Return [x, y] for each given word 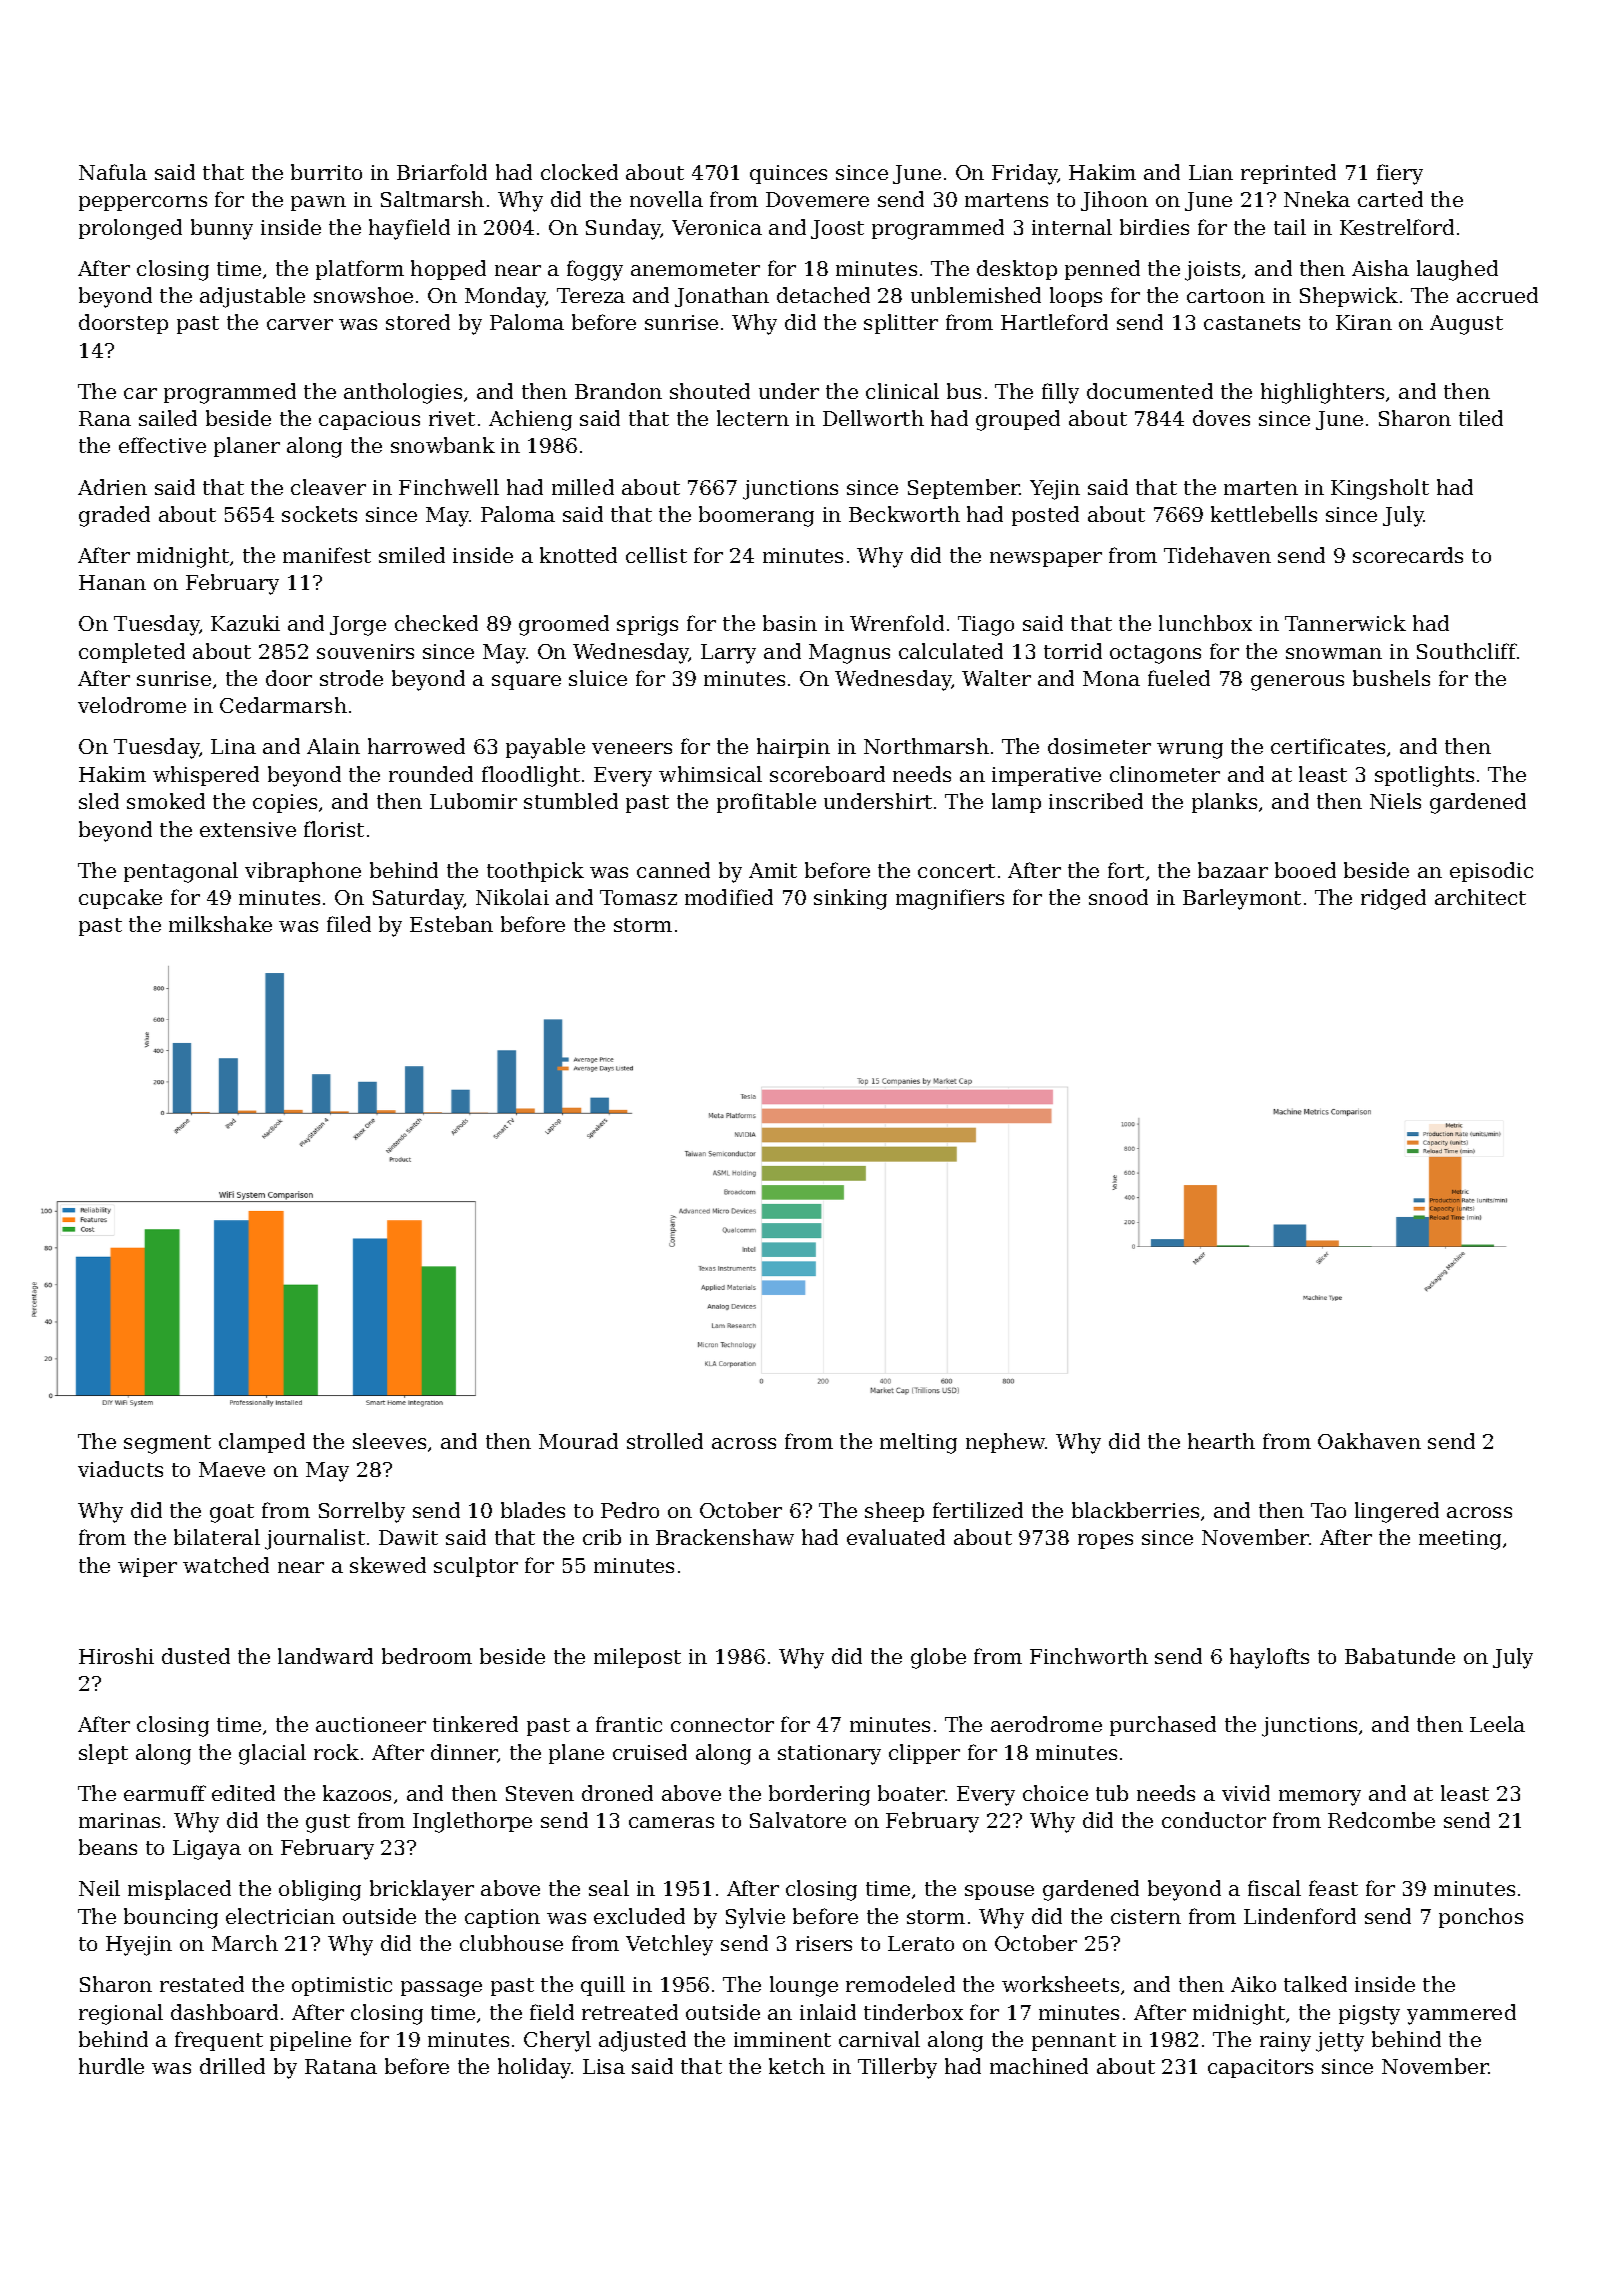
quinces [788, 174]
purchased [1163, 1726]
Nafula [113, 172]
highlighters [1322, 393]
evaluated [896, 1537]
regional [121, 2014]
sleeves [389, 1441]
